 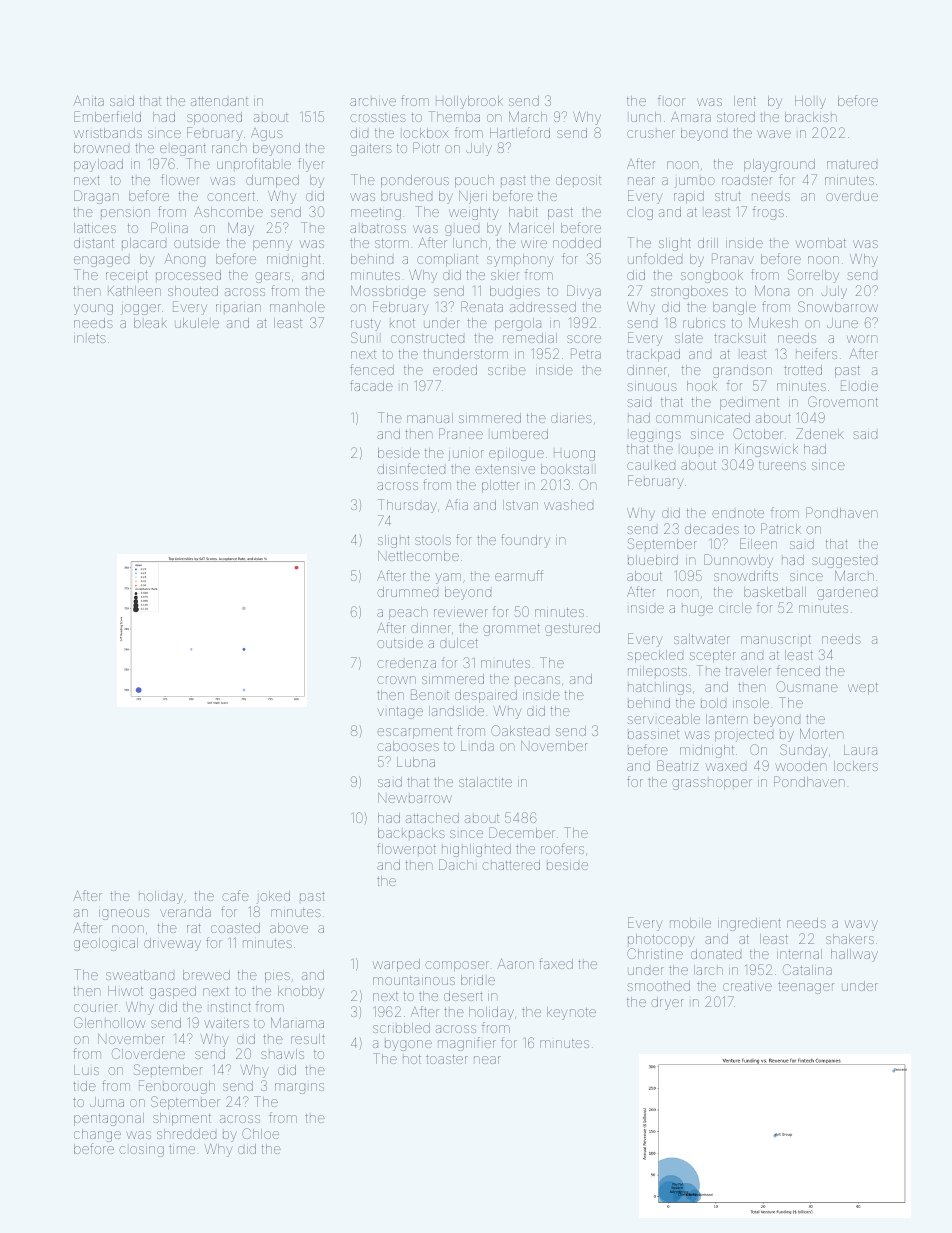 What do you see at coordinates (733, 258) in the screenshot?
I see `Pranav` at bounding box center [733, 258].
